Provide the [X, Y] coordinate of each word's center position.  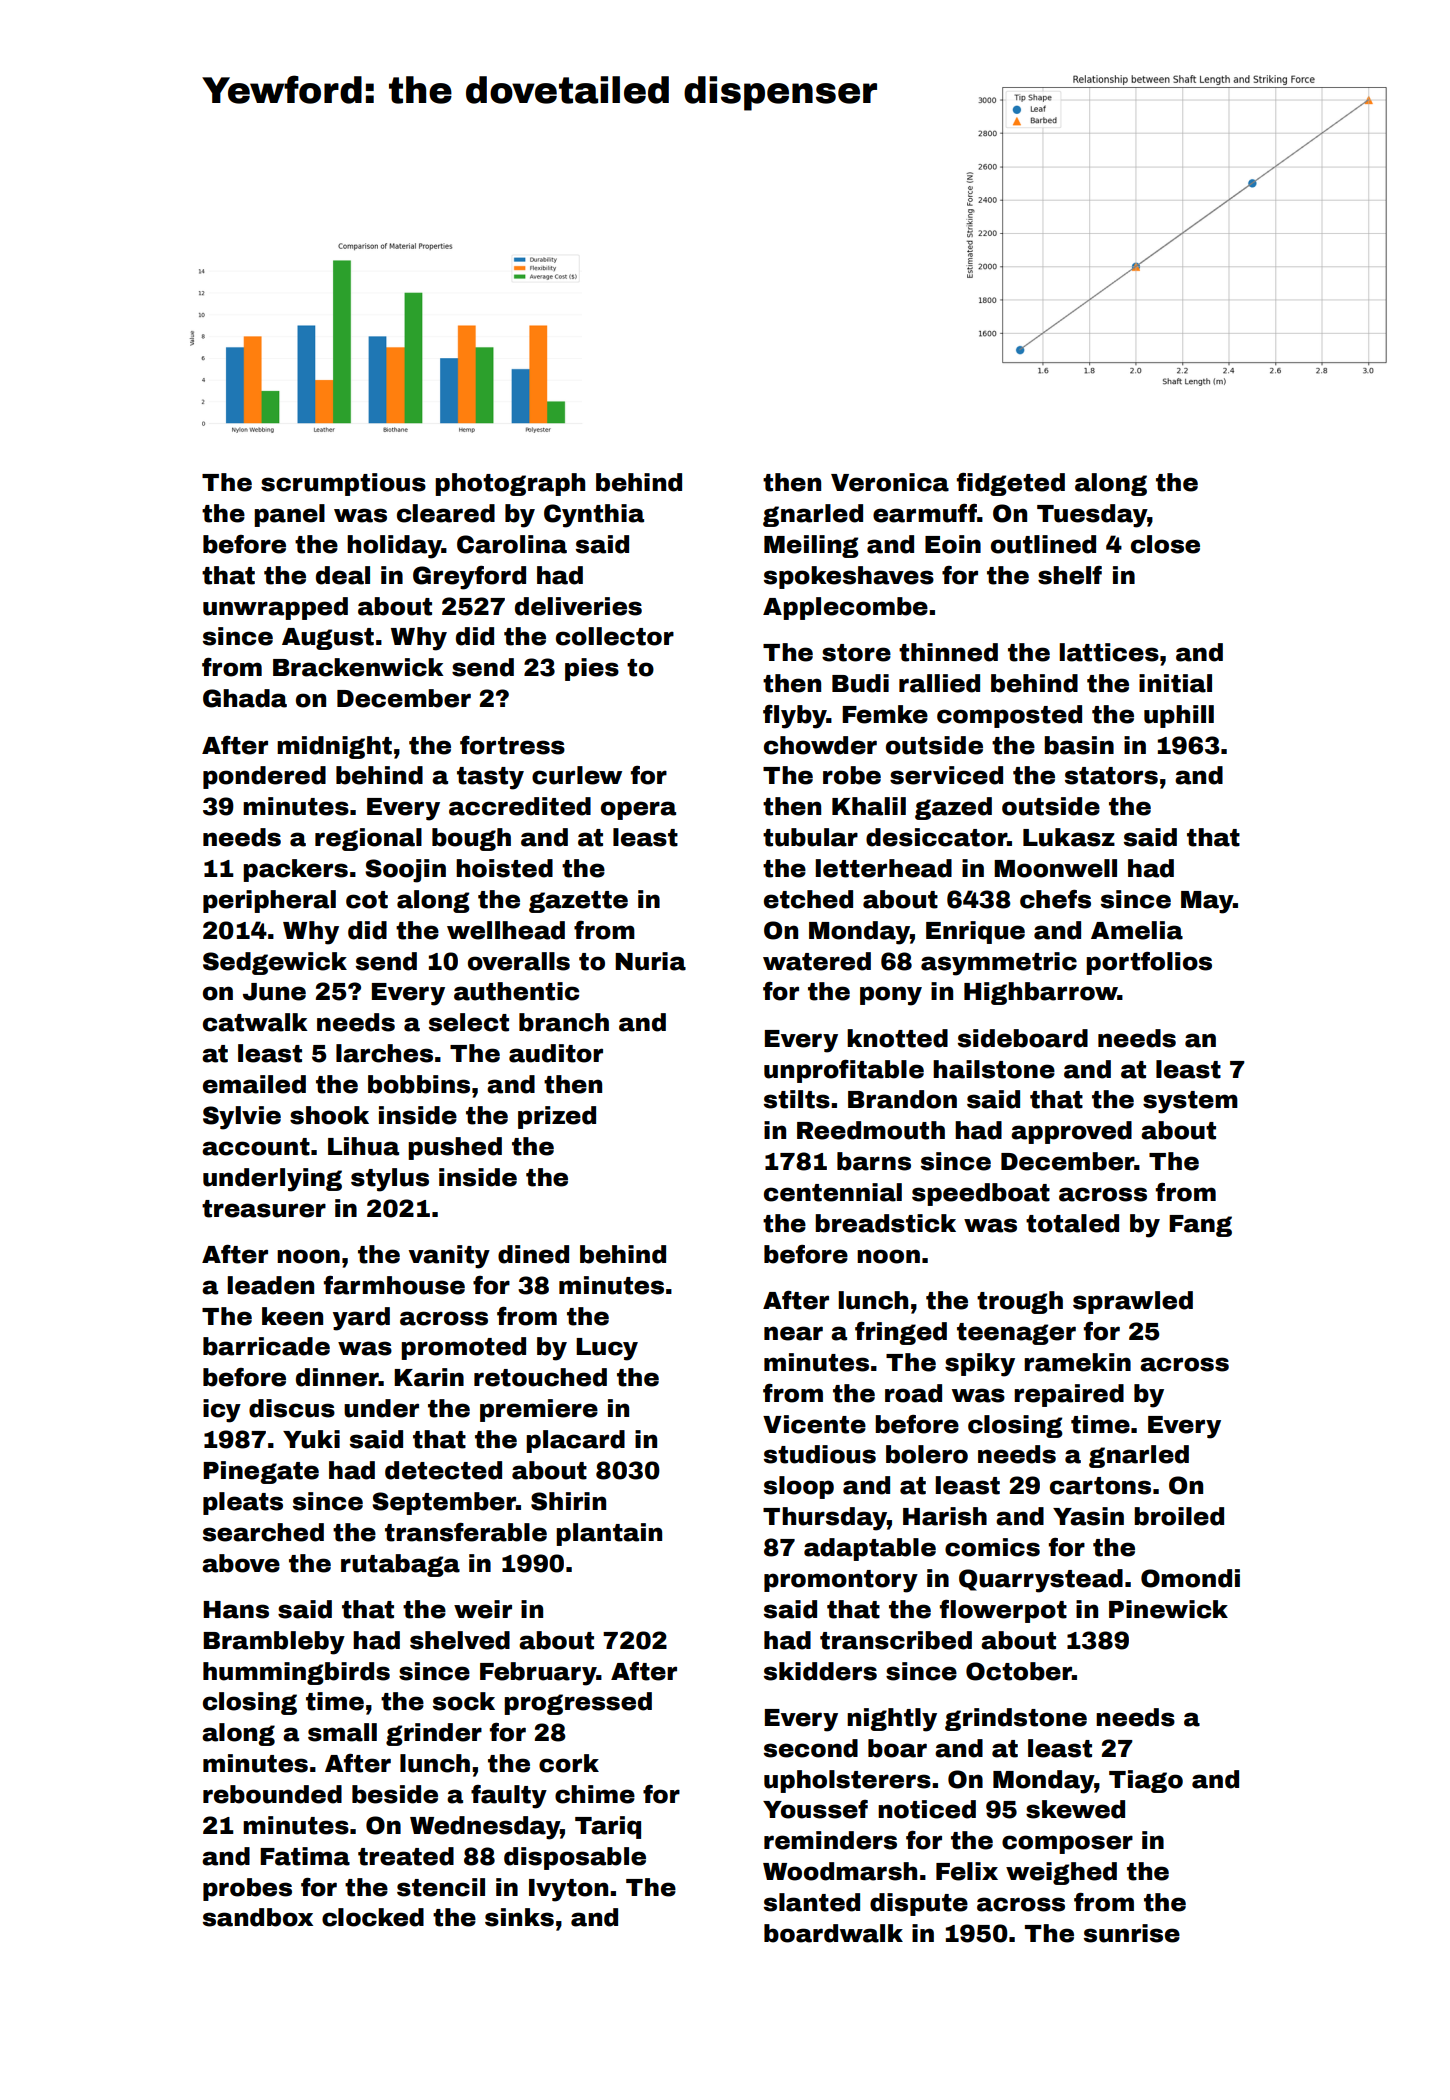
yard [361, 1319]
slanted [812, 1902]
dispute [919, 1904]
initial [1175, 683]
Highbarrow [1041, 993]
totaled [1072, 1223]
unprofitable [844, 1071]
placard [575, 1441]
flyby [795, 717]
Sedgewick [275, 963]
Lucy [607, 1349]
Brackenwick [358, 667]
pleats [243, 1503]
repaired [1069, 1395]
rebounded [272, 1794]
